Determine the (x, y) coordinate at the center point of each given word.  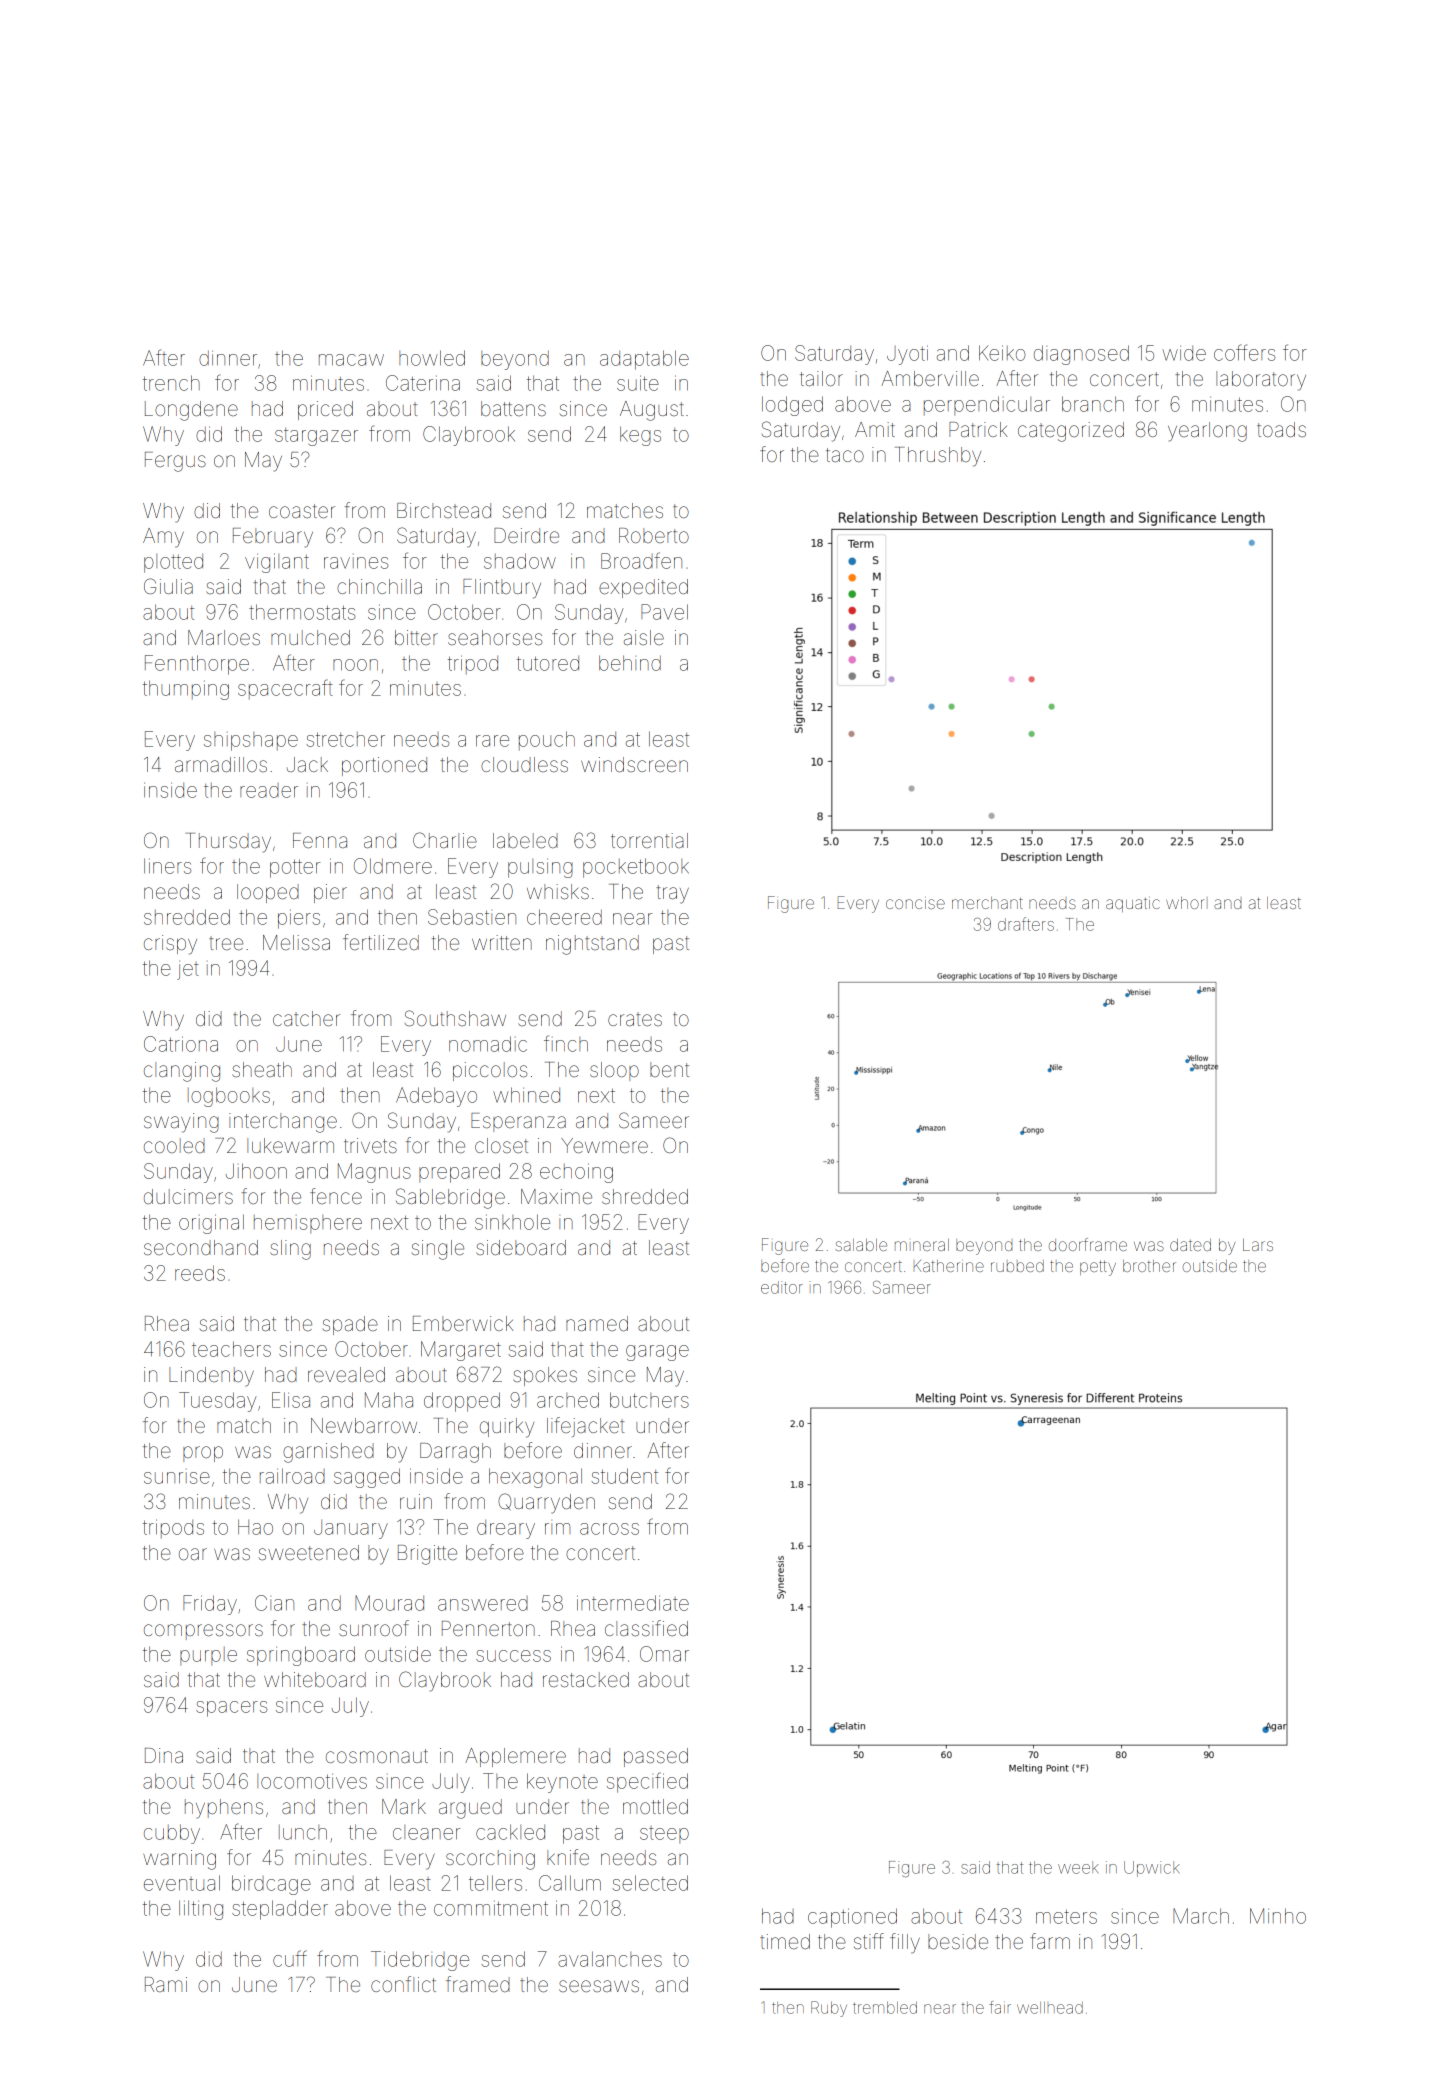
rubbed (1017, 1266)
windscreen (634, 764)
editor (782, 1287)
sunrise (177, 1478)
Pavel (664, 612)
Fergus (175, 462)
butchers (649, 1400)
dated (1190, 1245)
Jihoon (256, 1171)
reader (269, 790)
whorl (1185, 903)
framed (478, 1984)
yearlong (1207, 432)
